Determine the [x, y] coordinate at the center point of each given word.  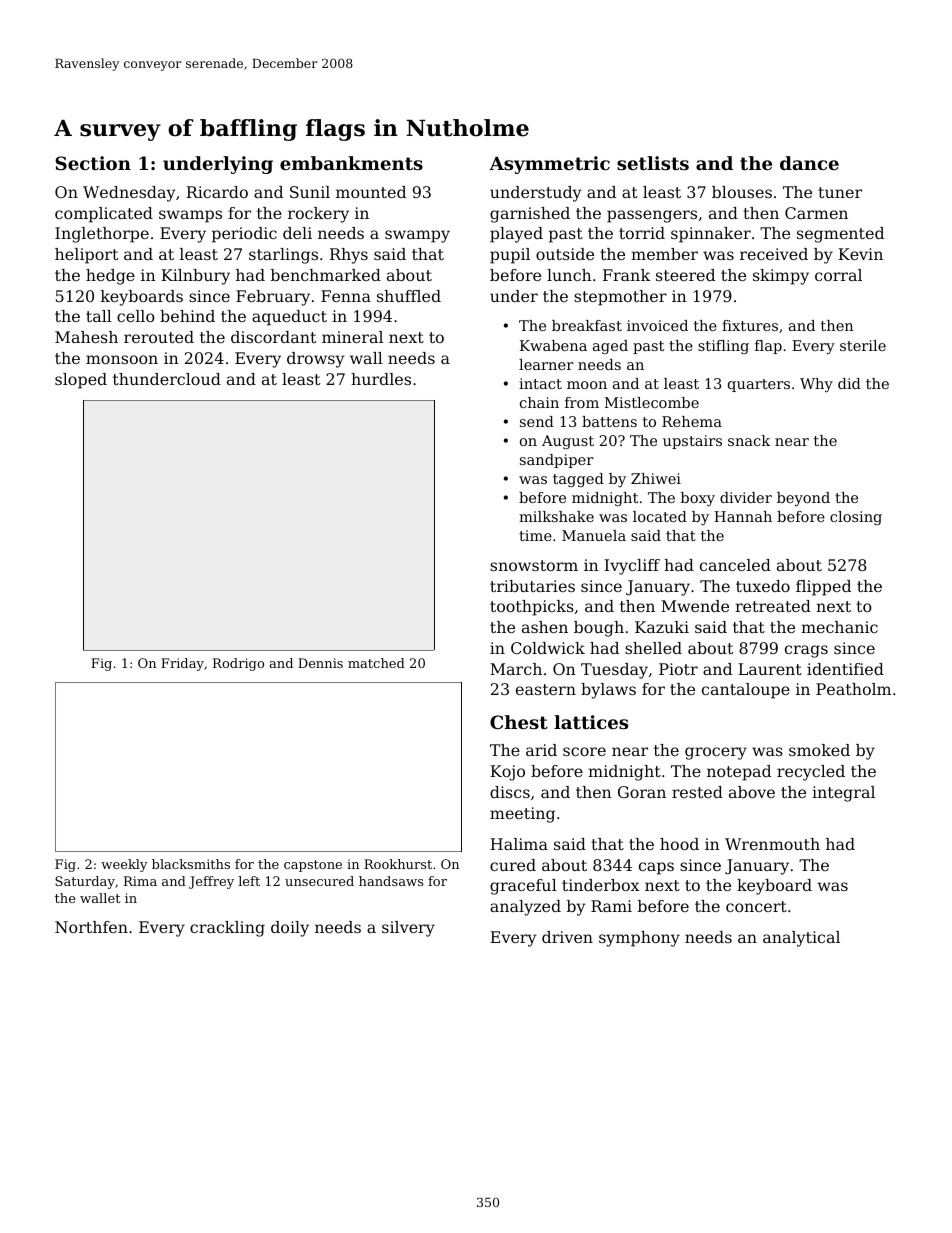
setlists [653, 163]
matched [376, 663]
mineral [352, 337]
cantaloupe [746, 691]
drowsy [316, 360]
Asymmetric [549, 165]
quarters [759, 385]
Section [93, 163]
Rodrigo [238, 664]
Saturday [85, 882]
